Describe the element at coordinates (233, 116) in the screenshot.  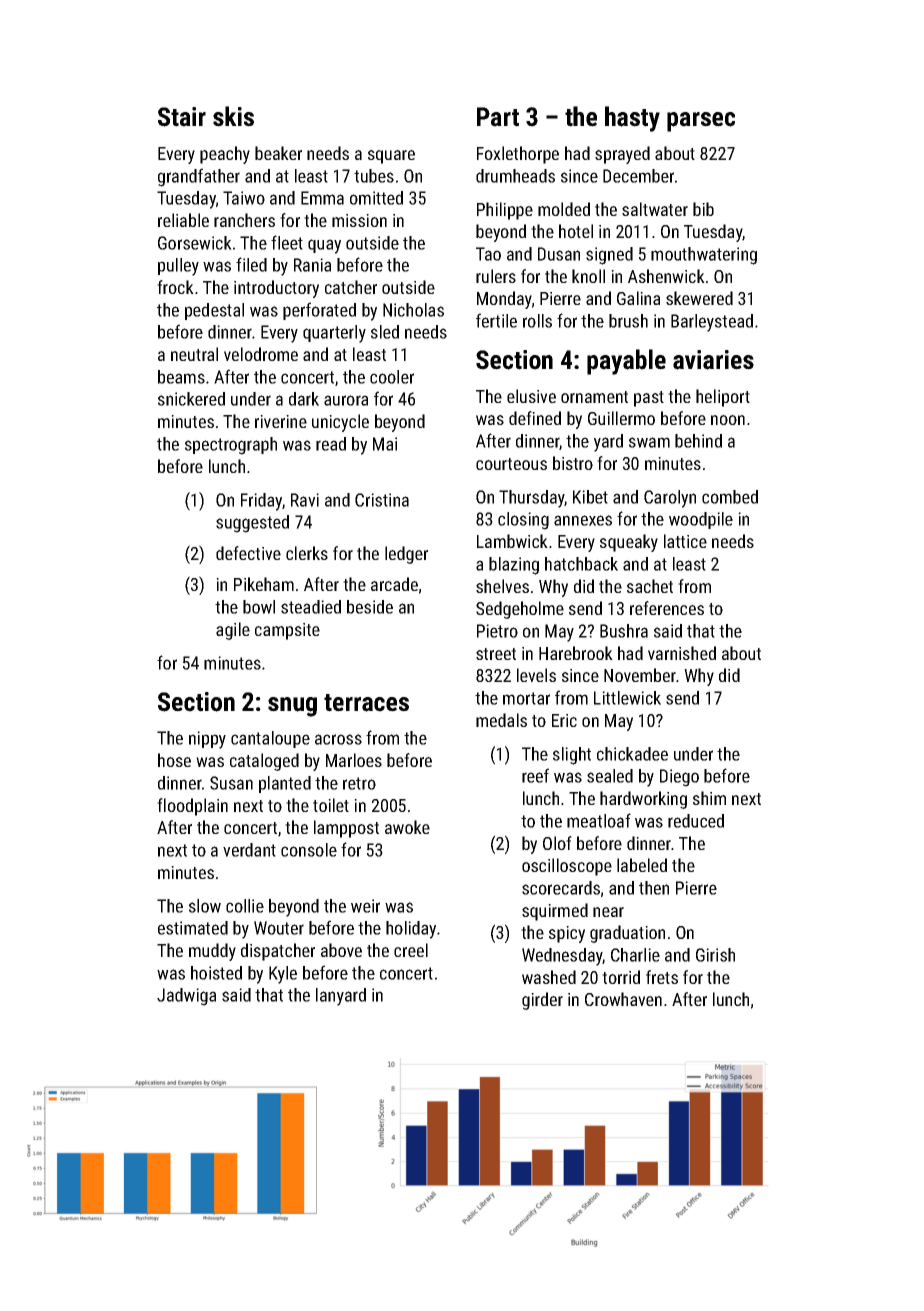
I see `skis` at that location.
